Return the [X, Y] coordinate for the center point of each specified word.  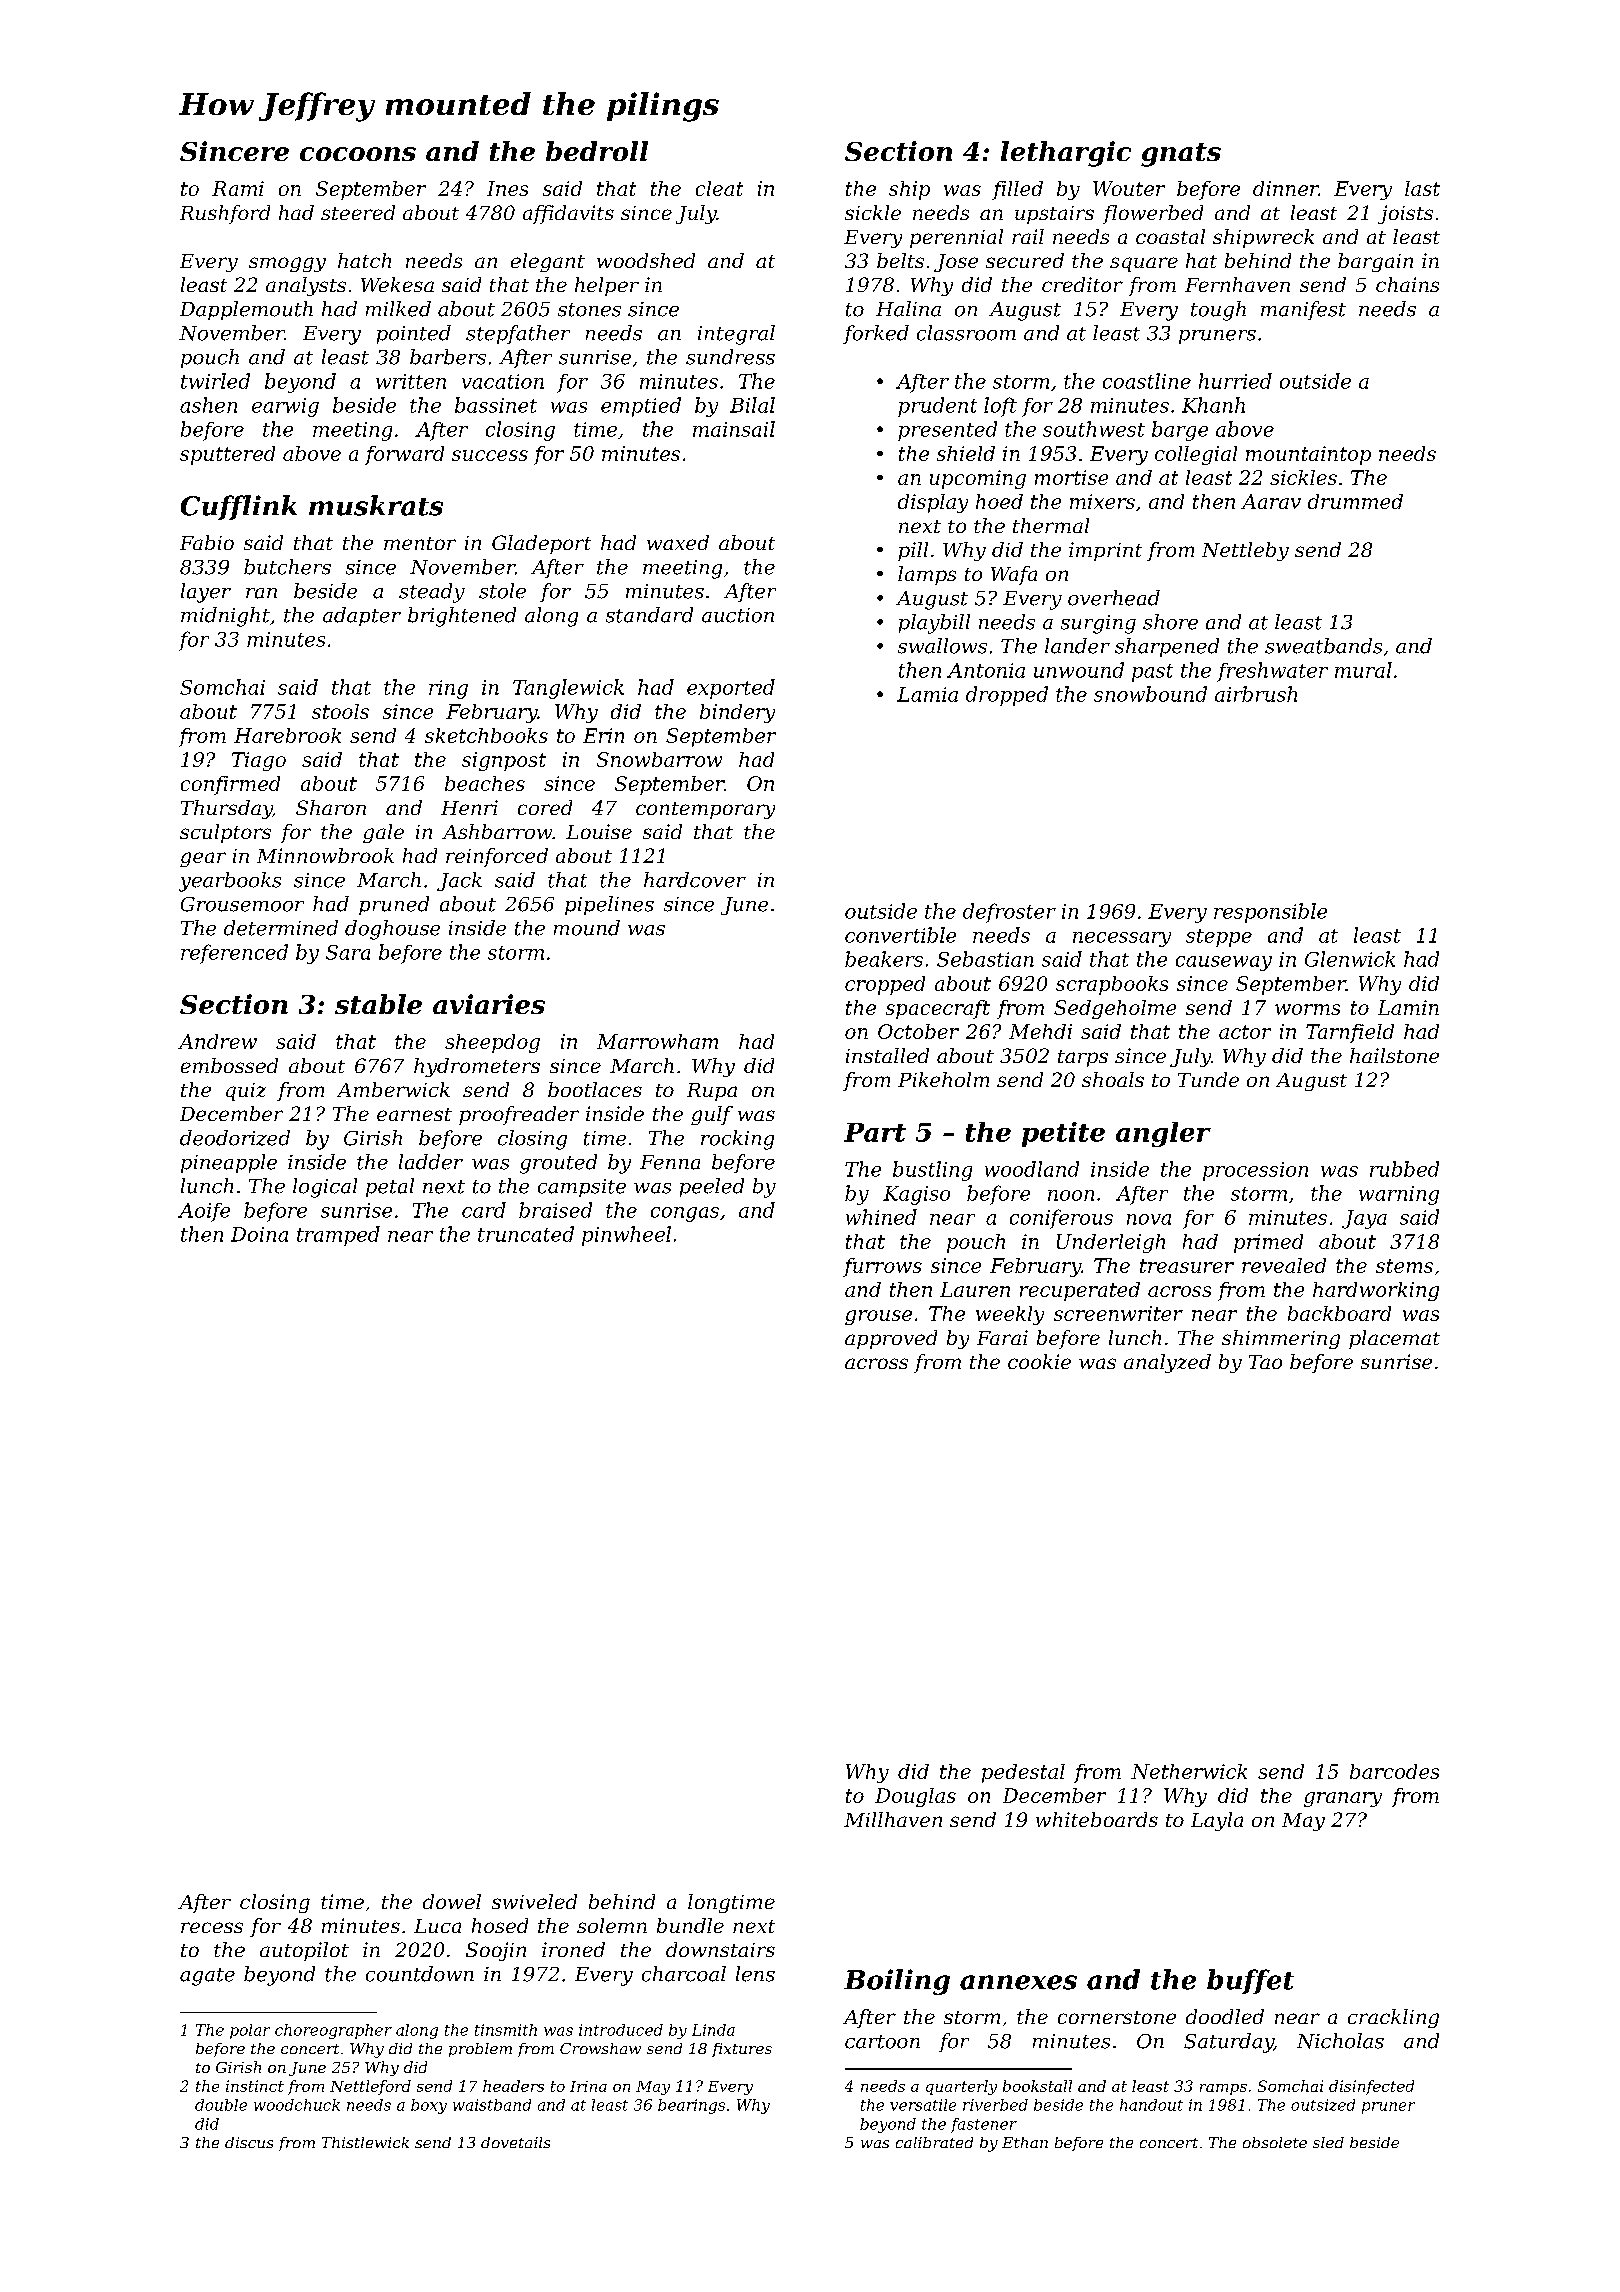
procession [1255, 1171]
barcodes [1394, 1771]
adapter [362, 616]
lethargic [1066, 154]
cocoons [358, 154]
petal [390, 1187]
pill [913, 551]
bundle [690, 1925]
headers [513, 2086]
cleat [719, 188]
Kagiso [916, 1195]
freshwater [1272, 672]
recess [212, 1927]
